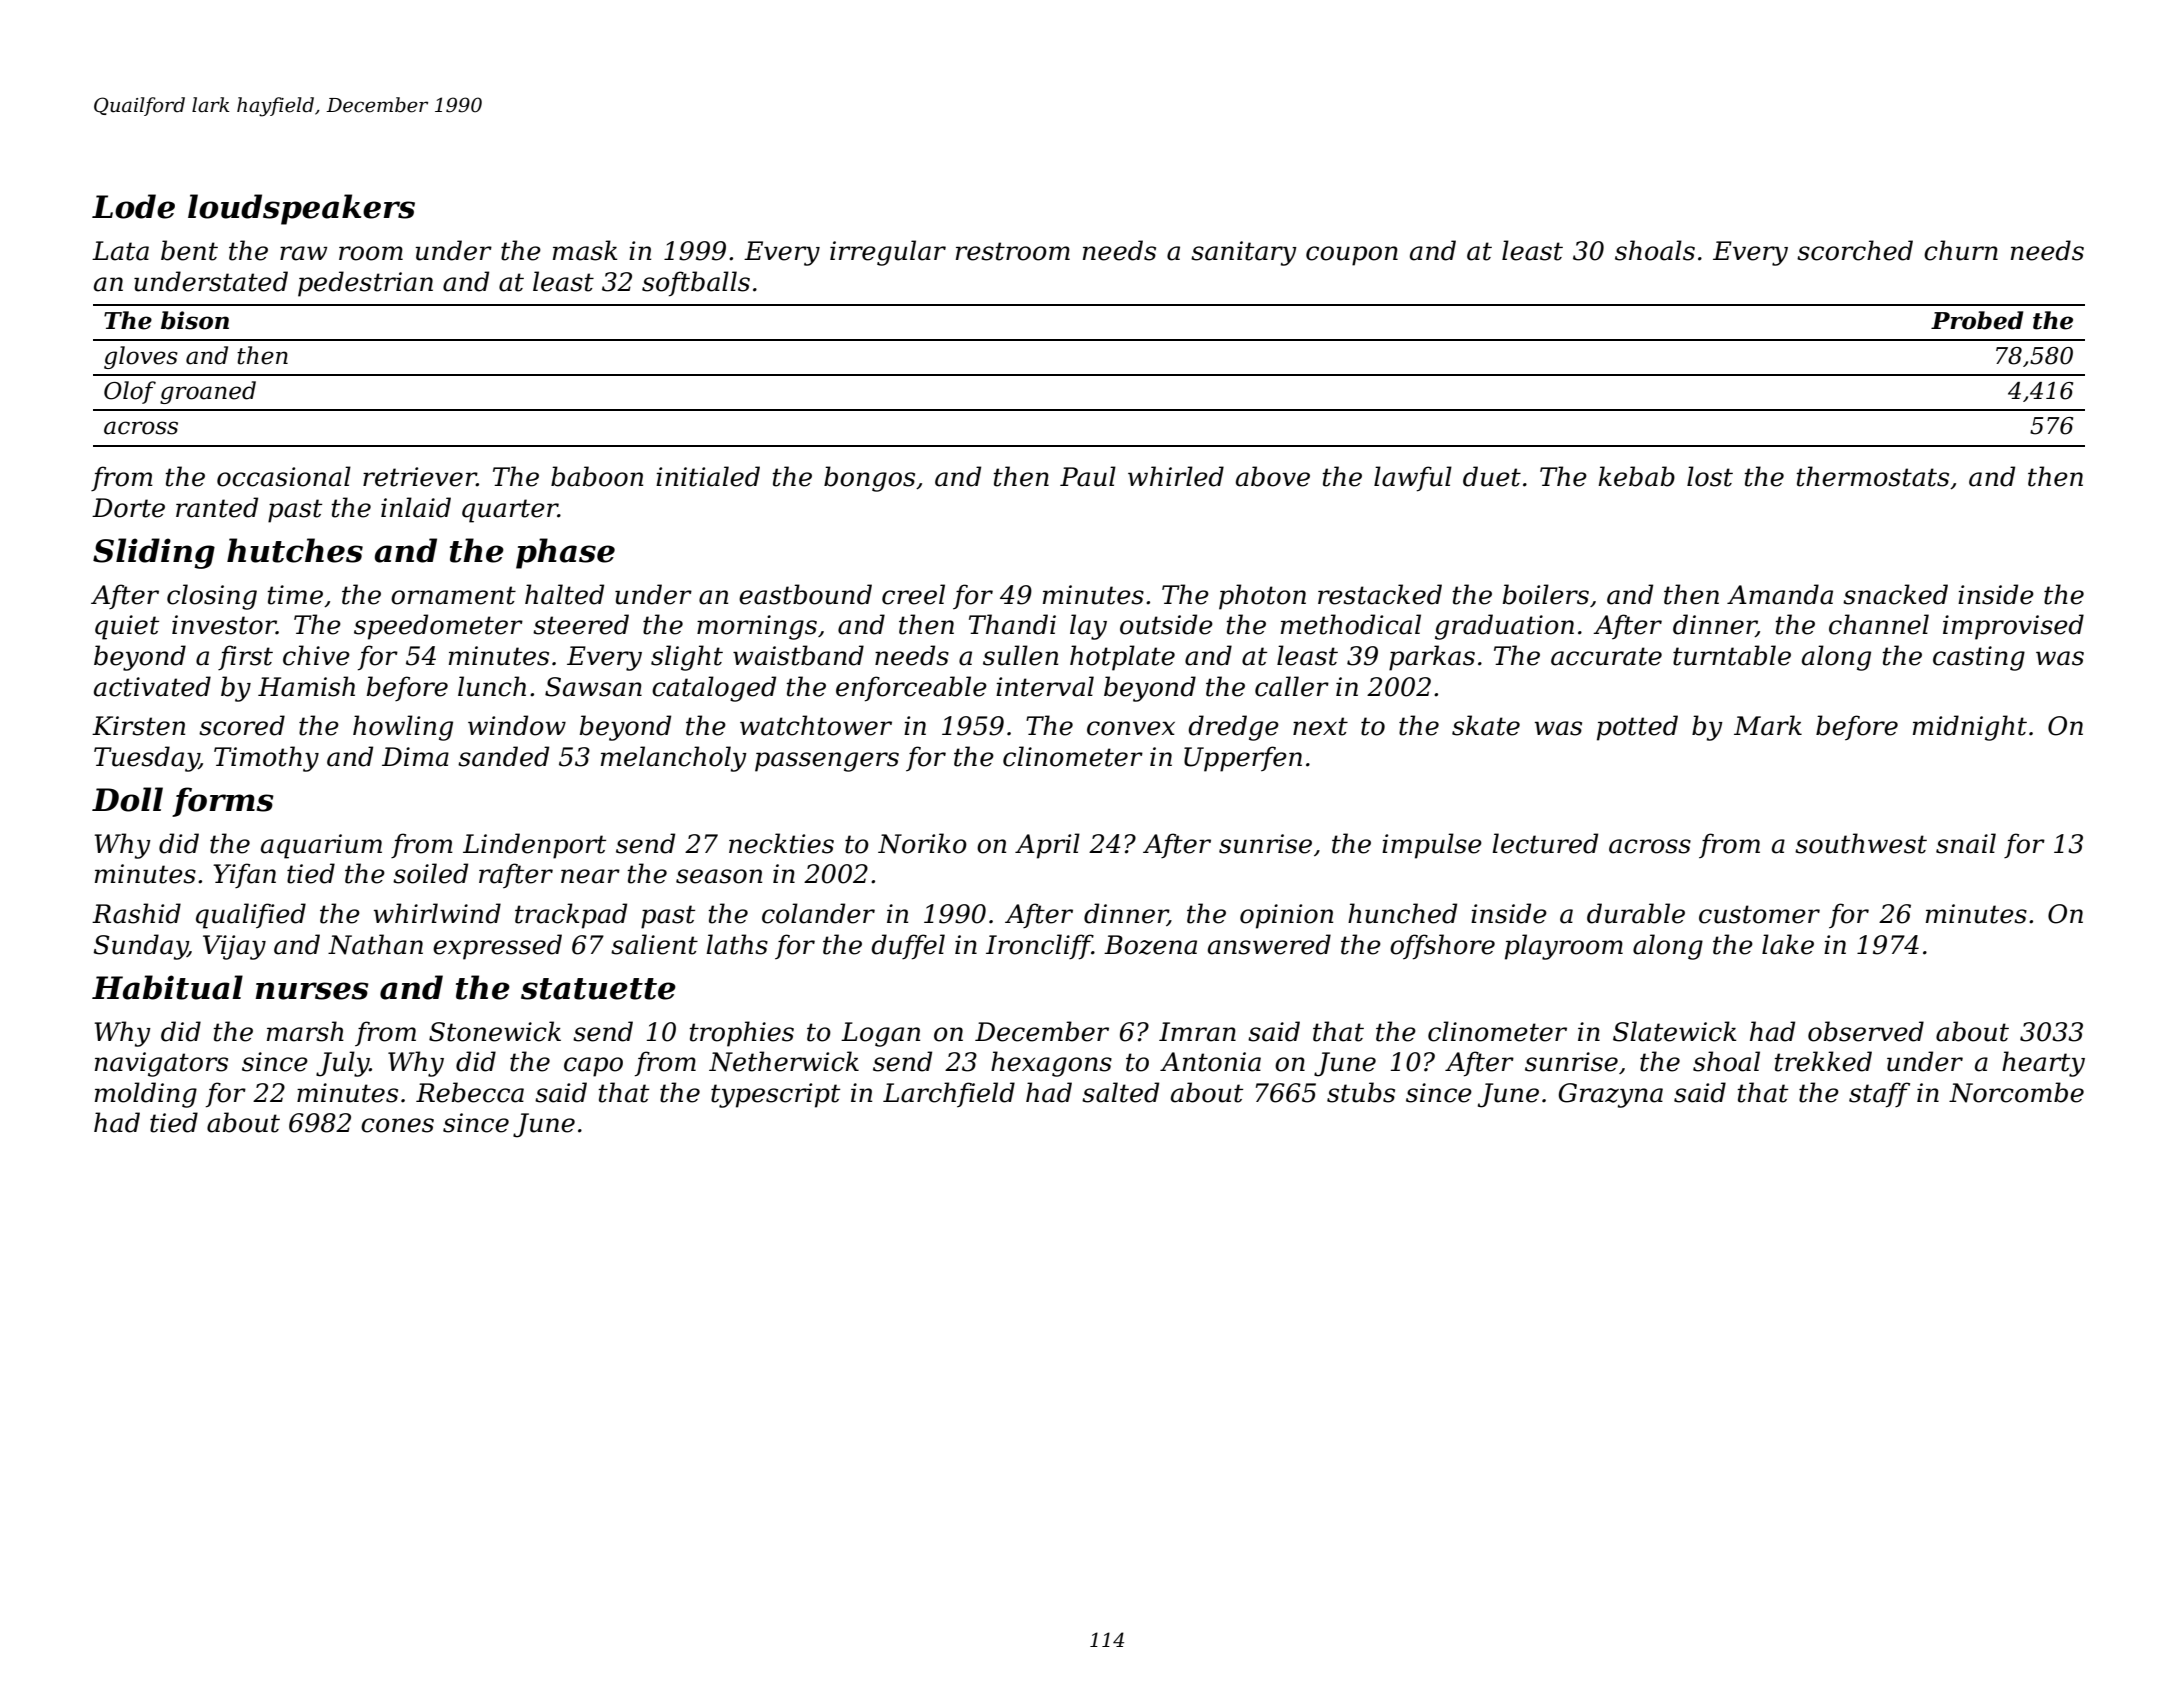 Image resolution: width=2178 pixels, height=1683 pixels. What do you see at coordinates (1244, 253) in the document?
I see `sanitary` at bounding box center [1244, 253].
